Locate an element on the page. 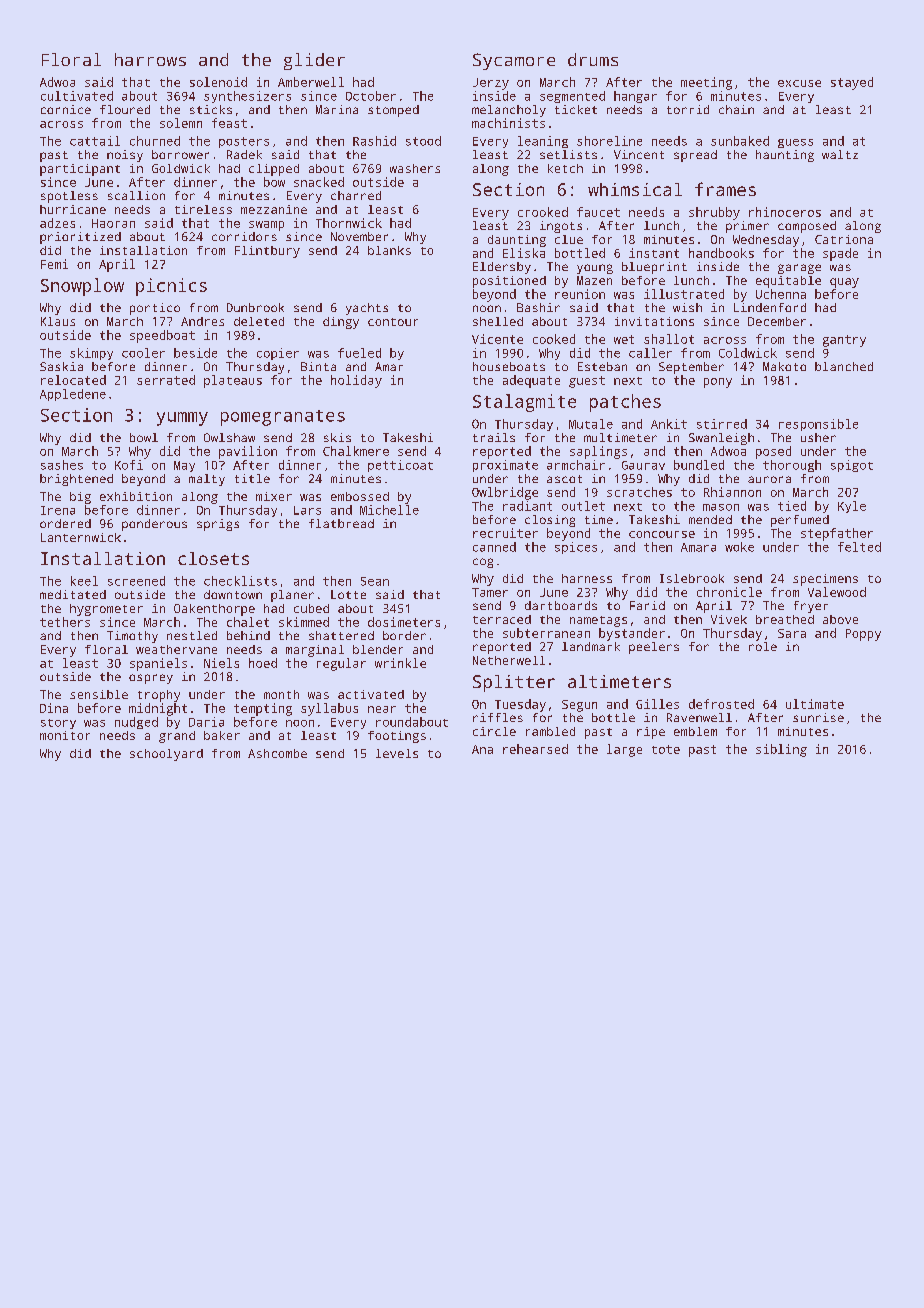  floured is located at coordinates (125, 109).
